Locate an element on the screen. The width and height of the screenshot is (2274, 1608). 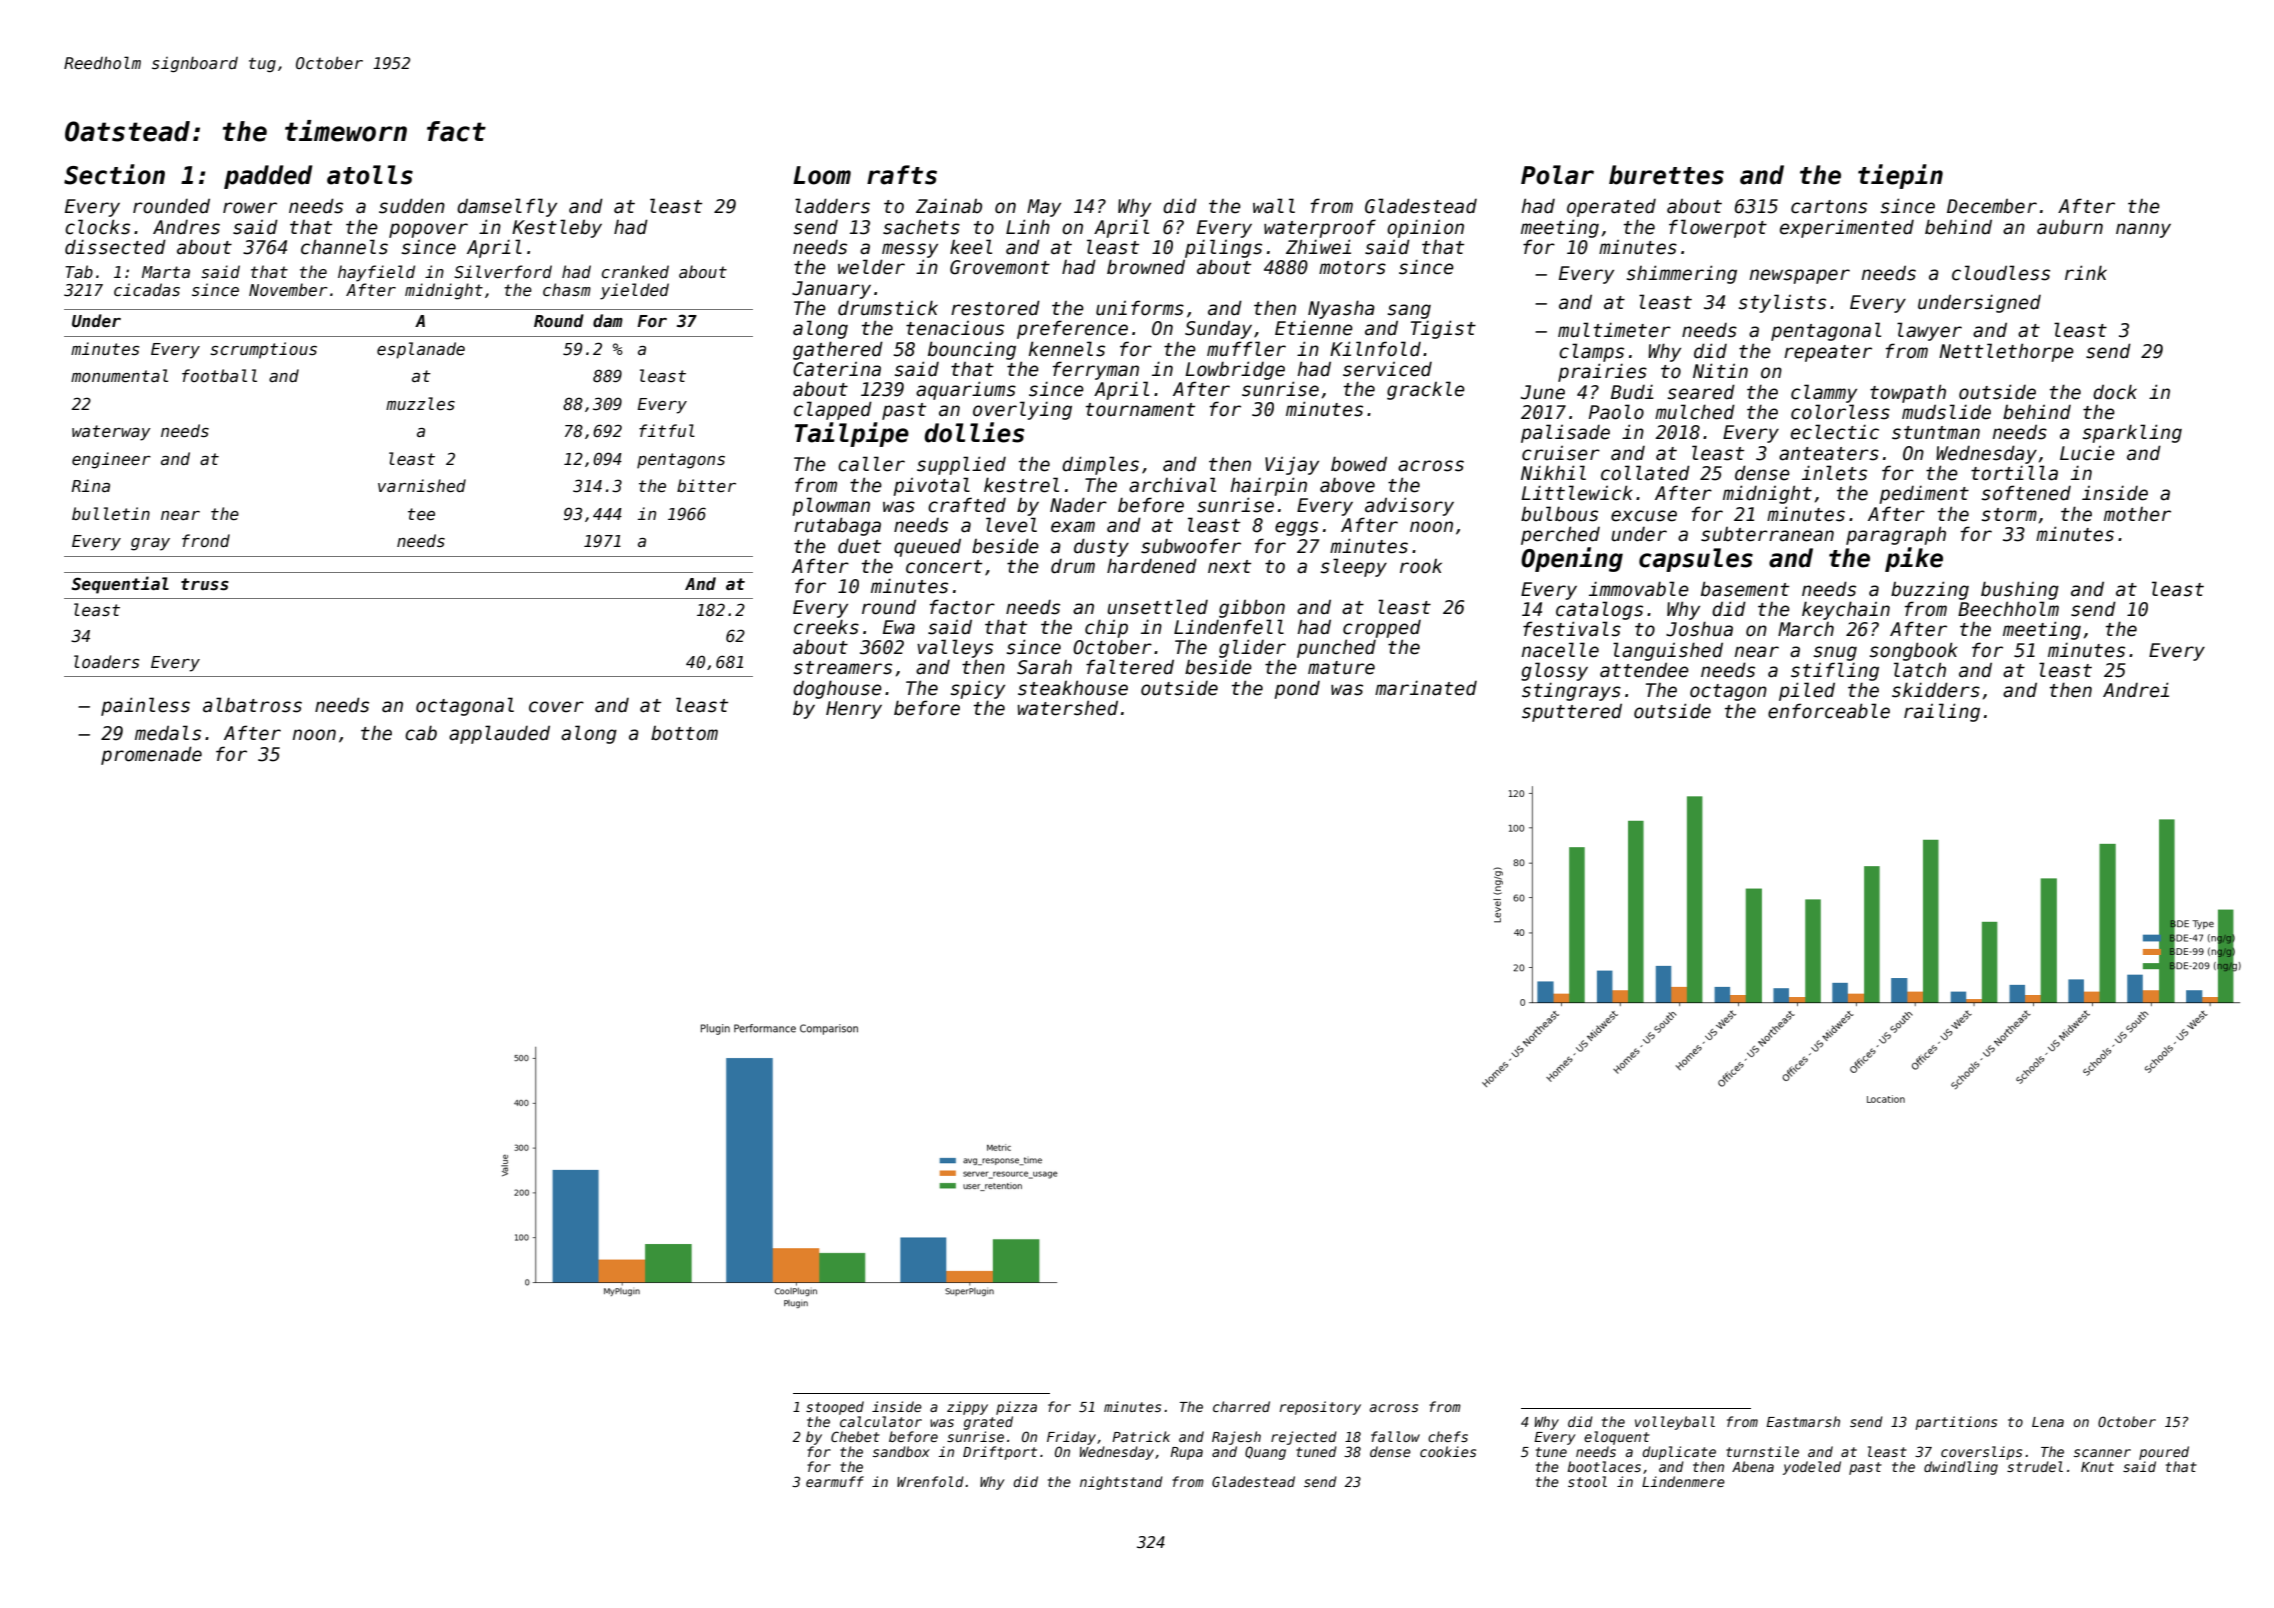
eggs is located at coordinates (1296, 528).
